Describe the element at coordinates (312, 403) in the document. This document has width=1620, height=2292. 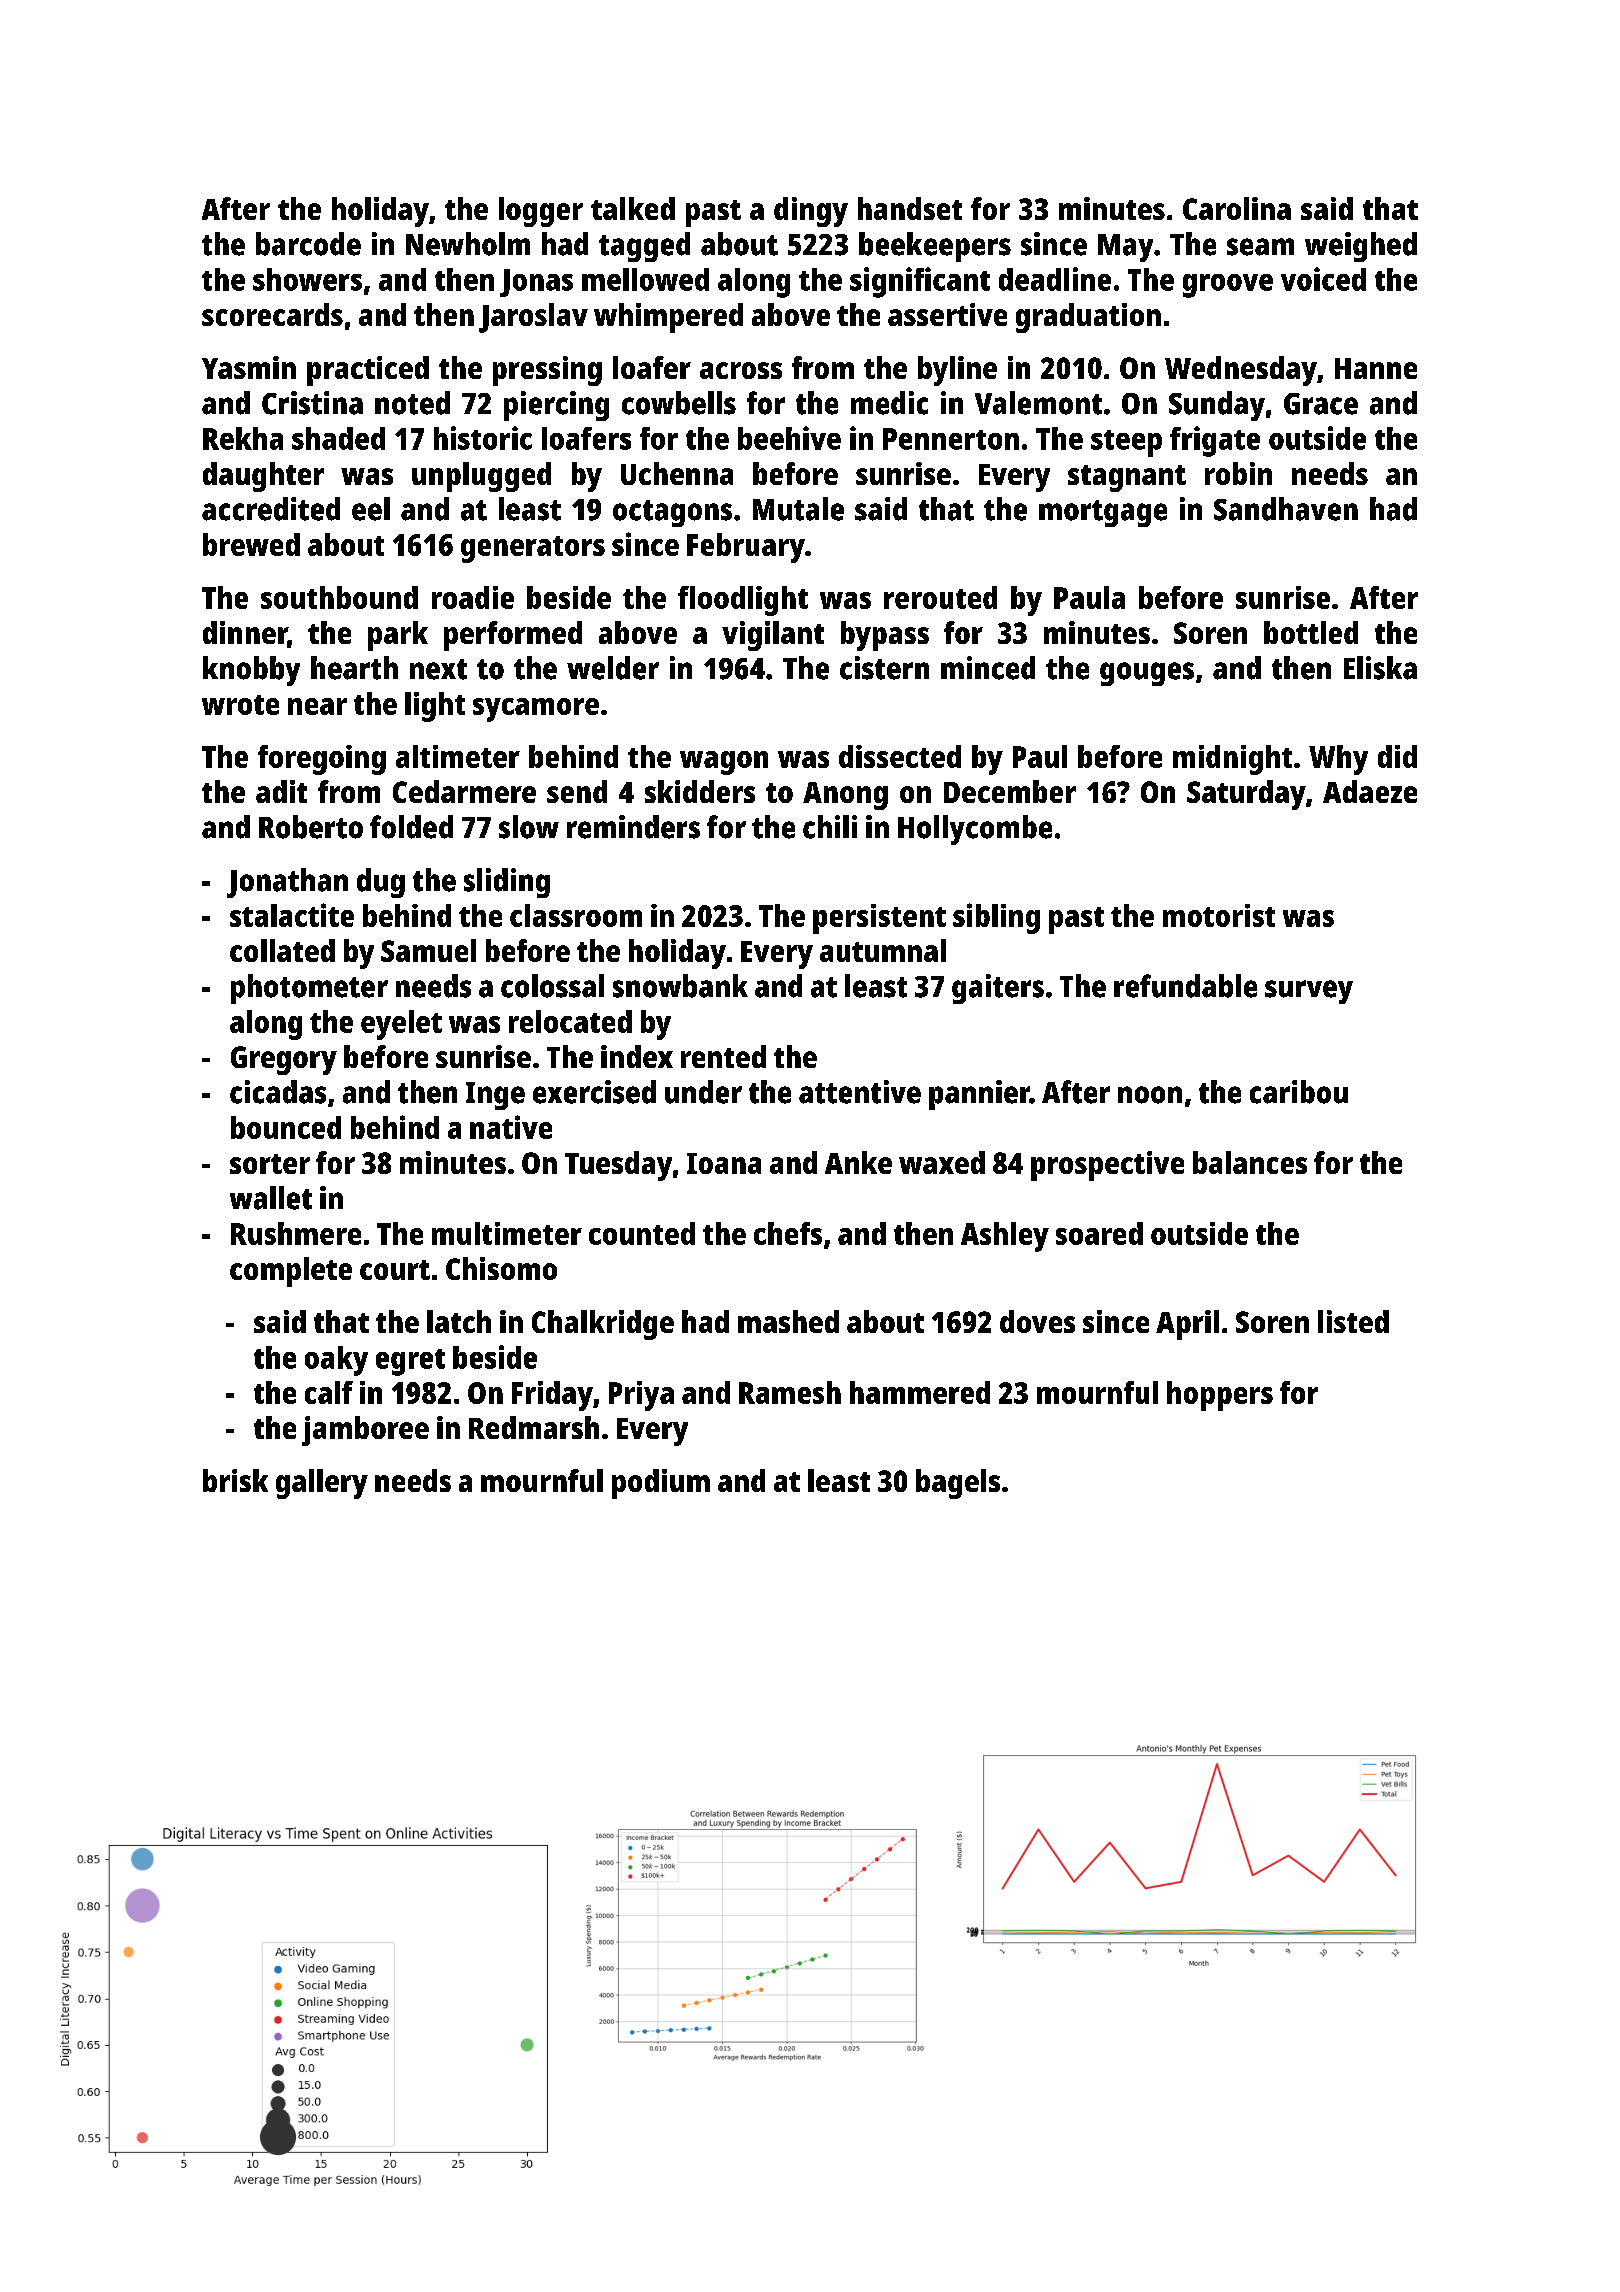
I see `Cristina` at that location.
